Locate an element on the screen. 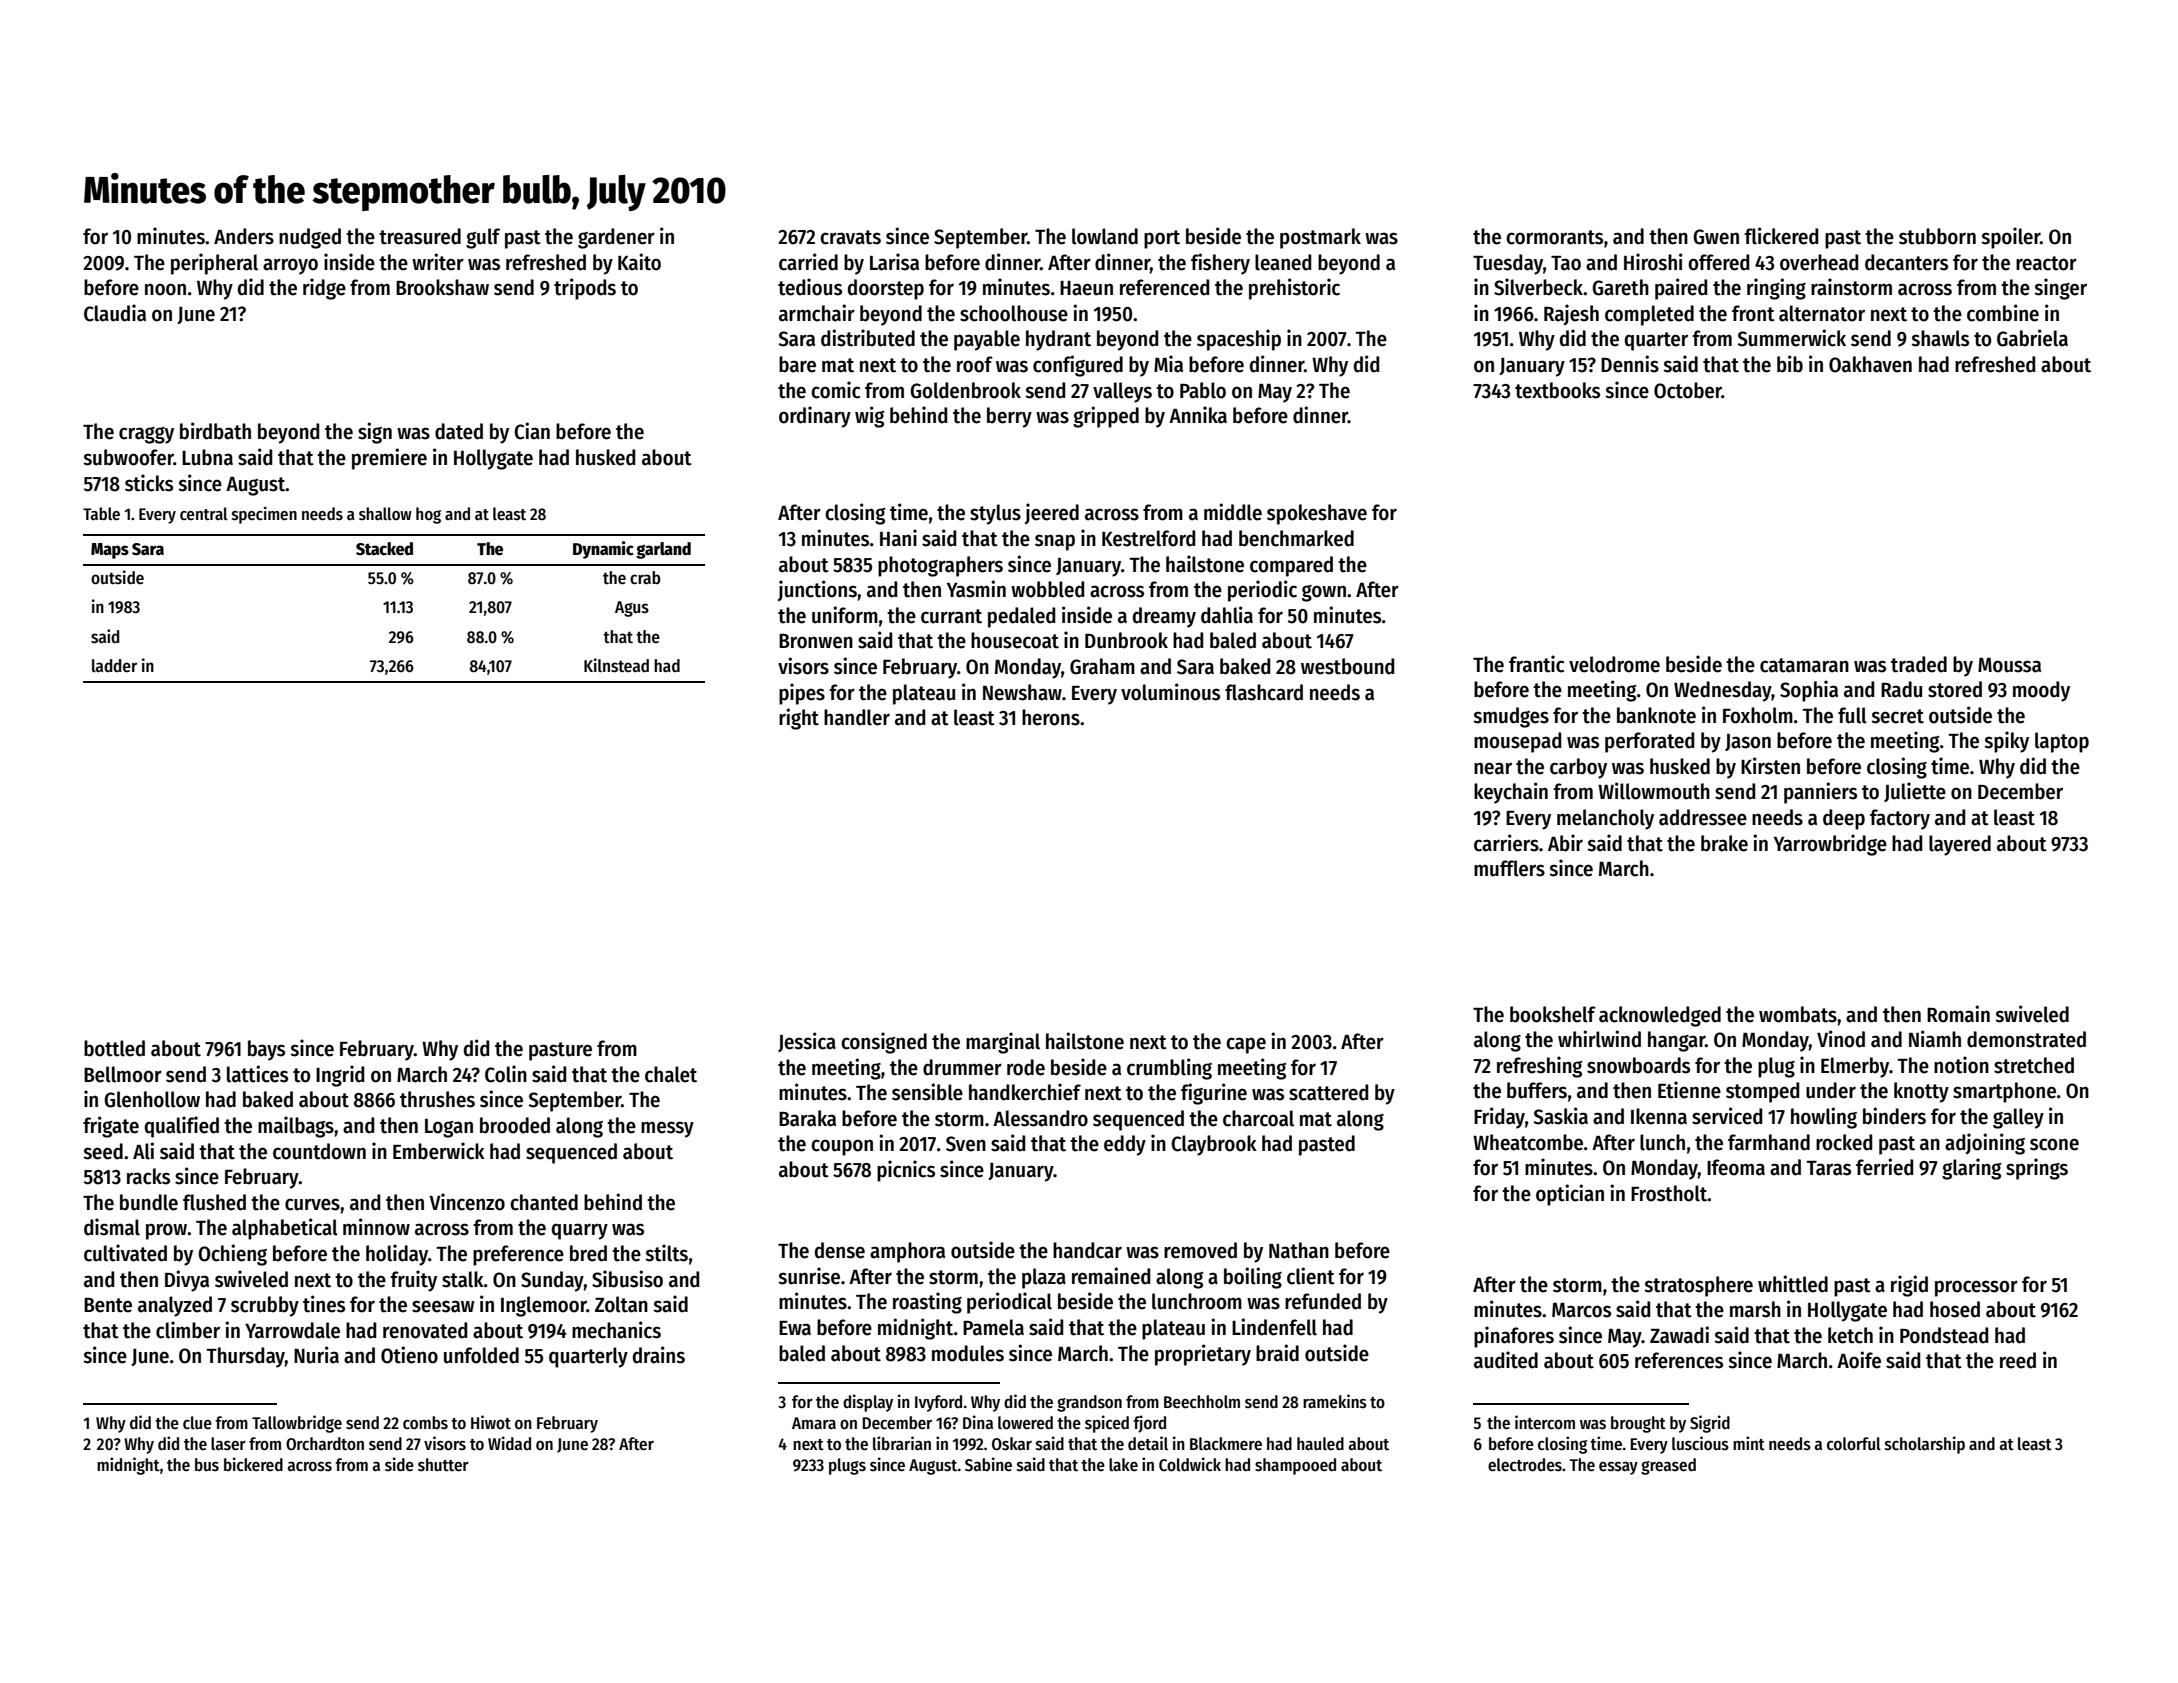  Romain is located at coordinates (1958, 1014).
